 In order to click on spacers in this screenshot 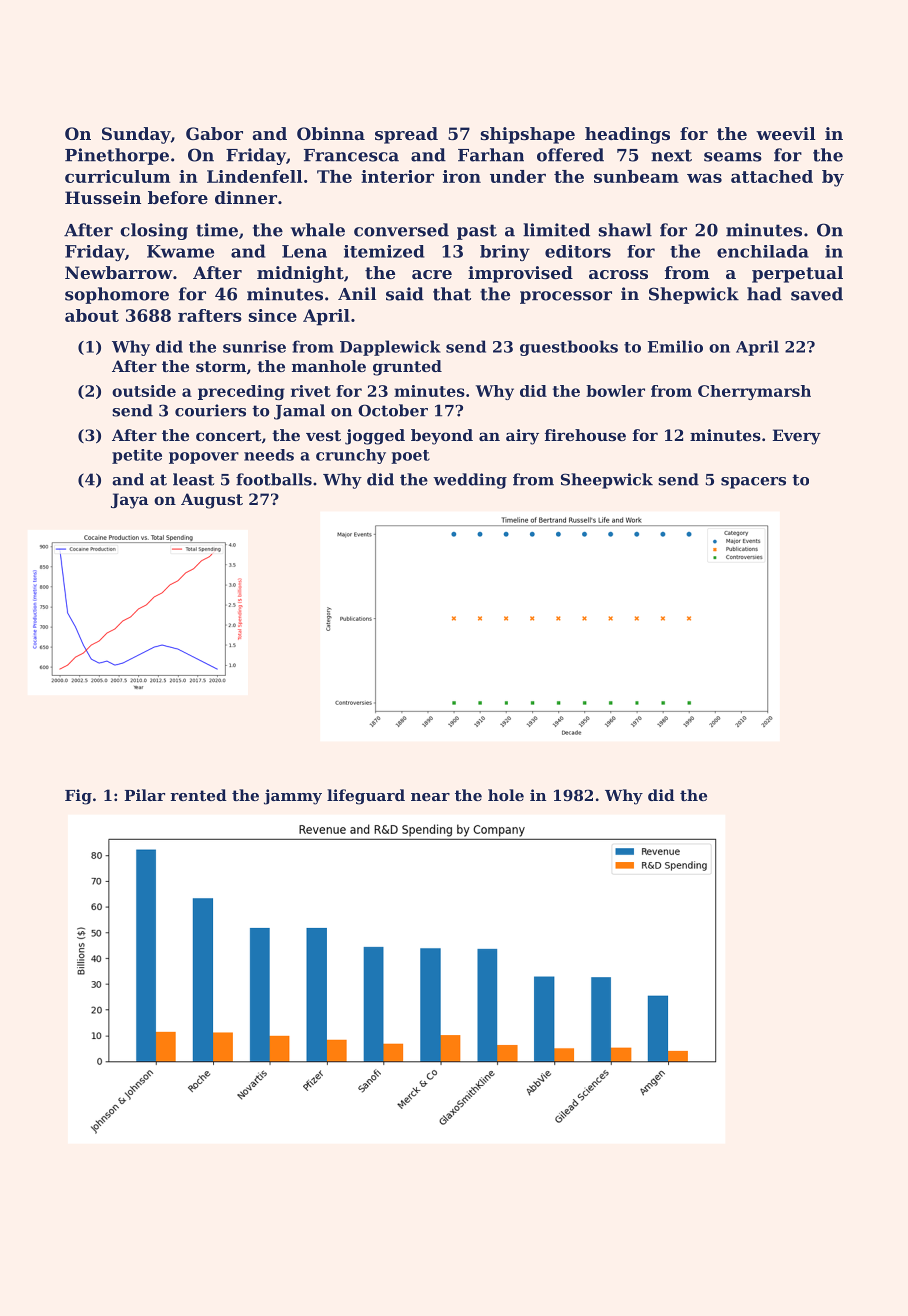, I will do `click(753, 483)`.
